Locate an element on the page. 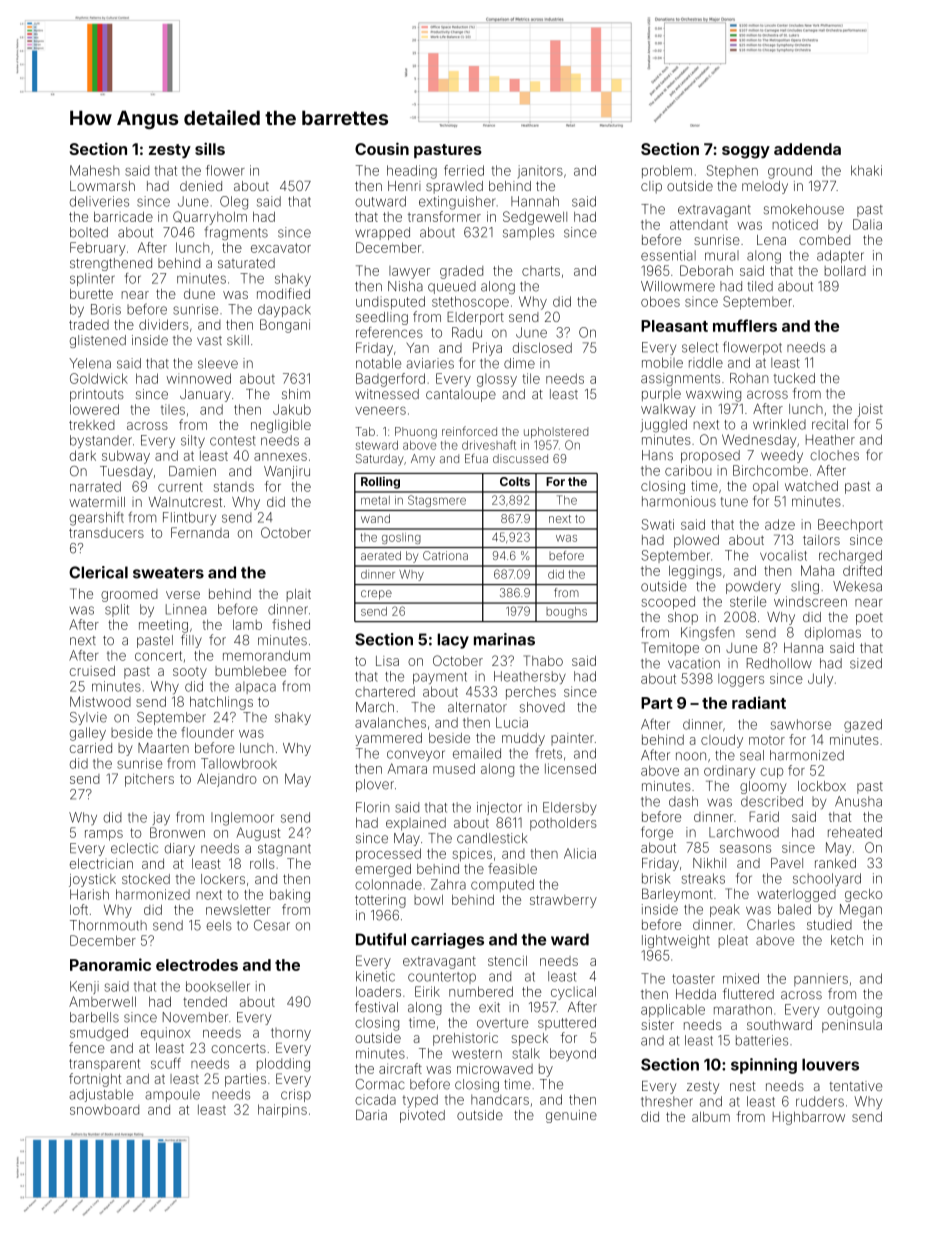 This image has height=1233, width=952. Amara is located at coordinates (407, 768).
